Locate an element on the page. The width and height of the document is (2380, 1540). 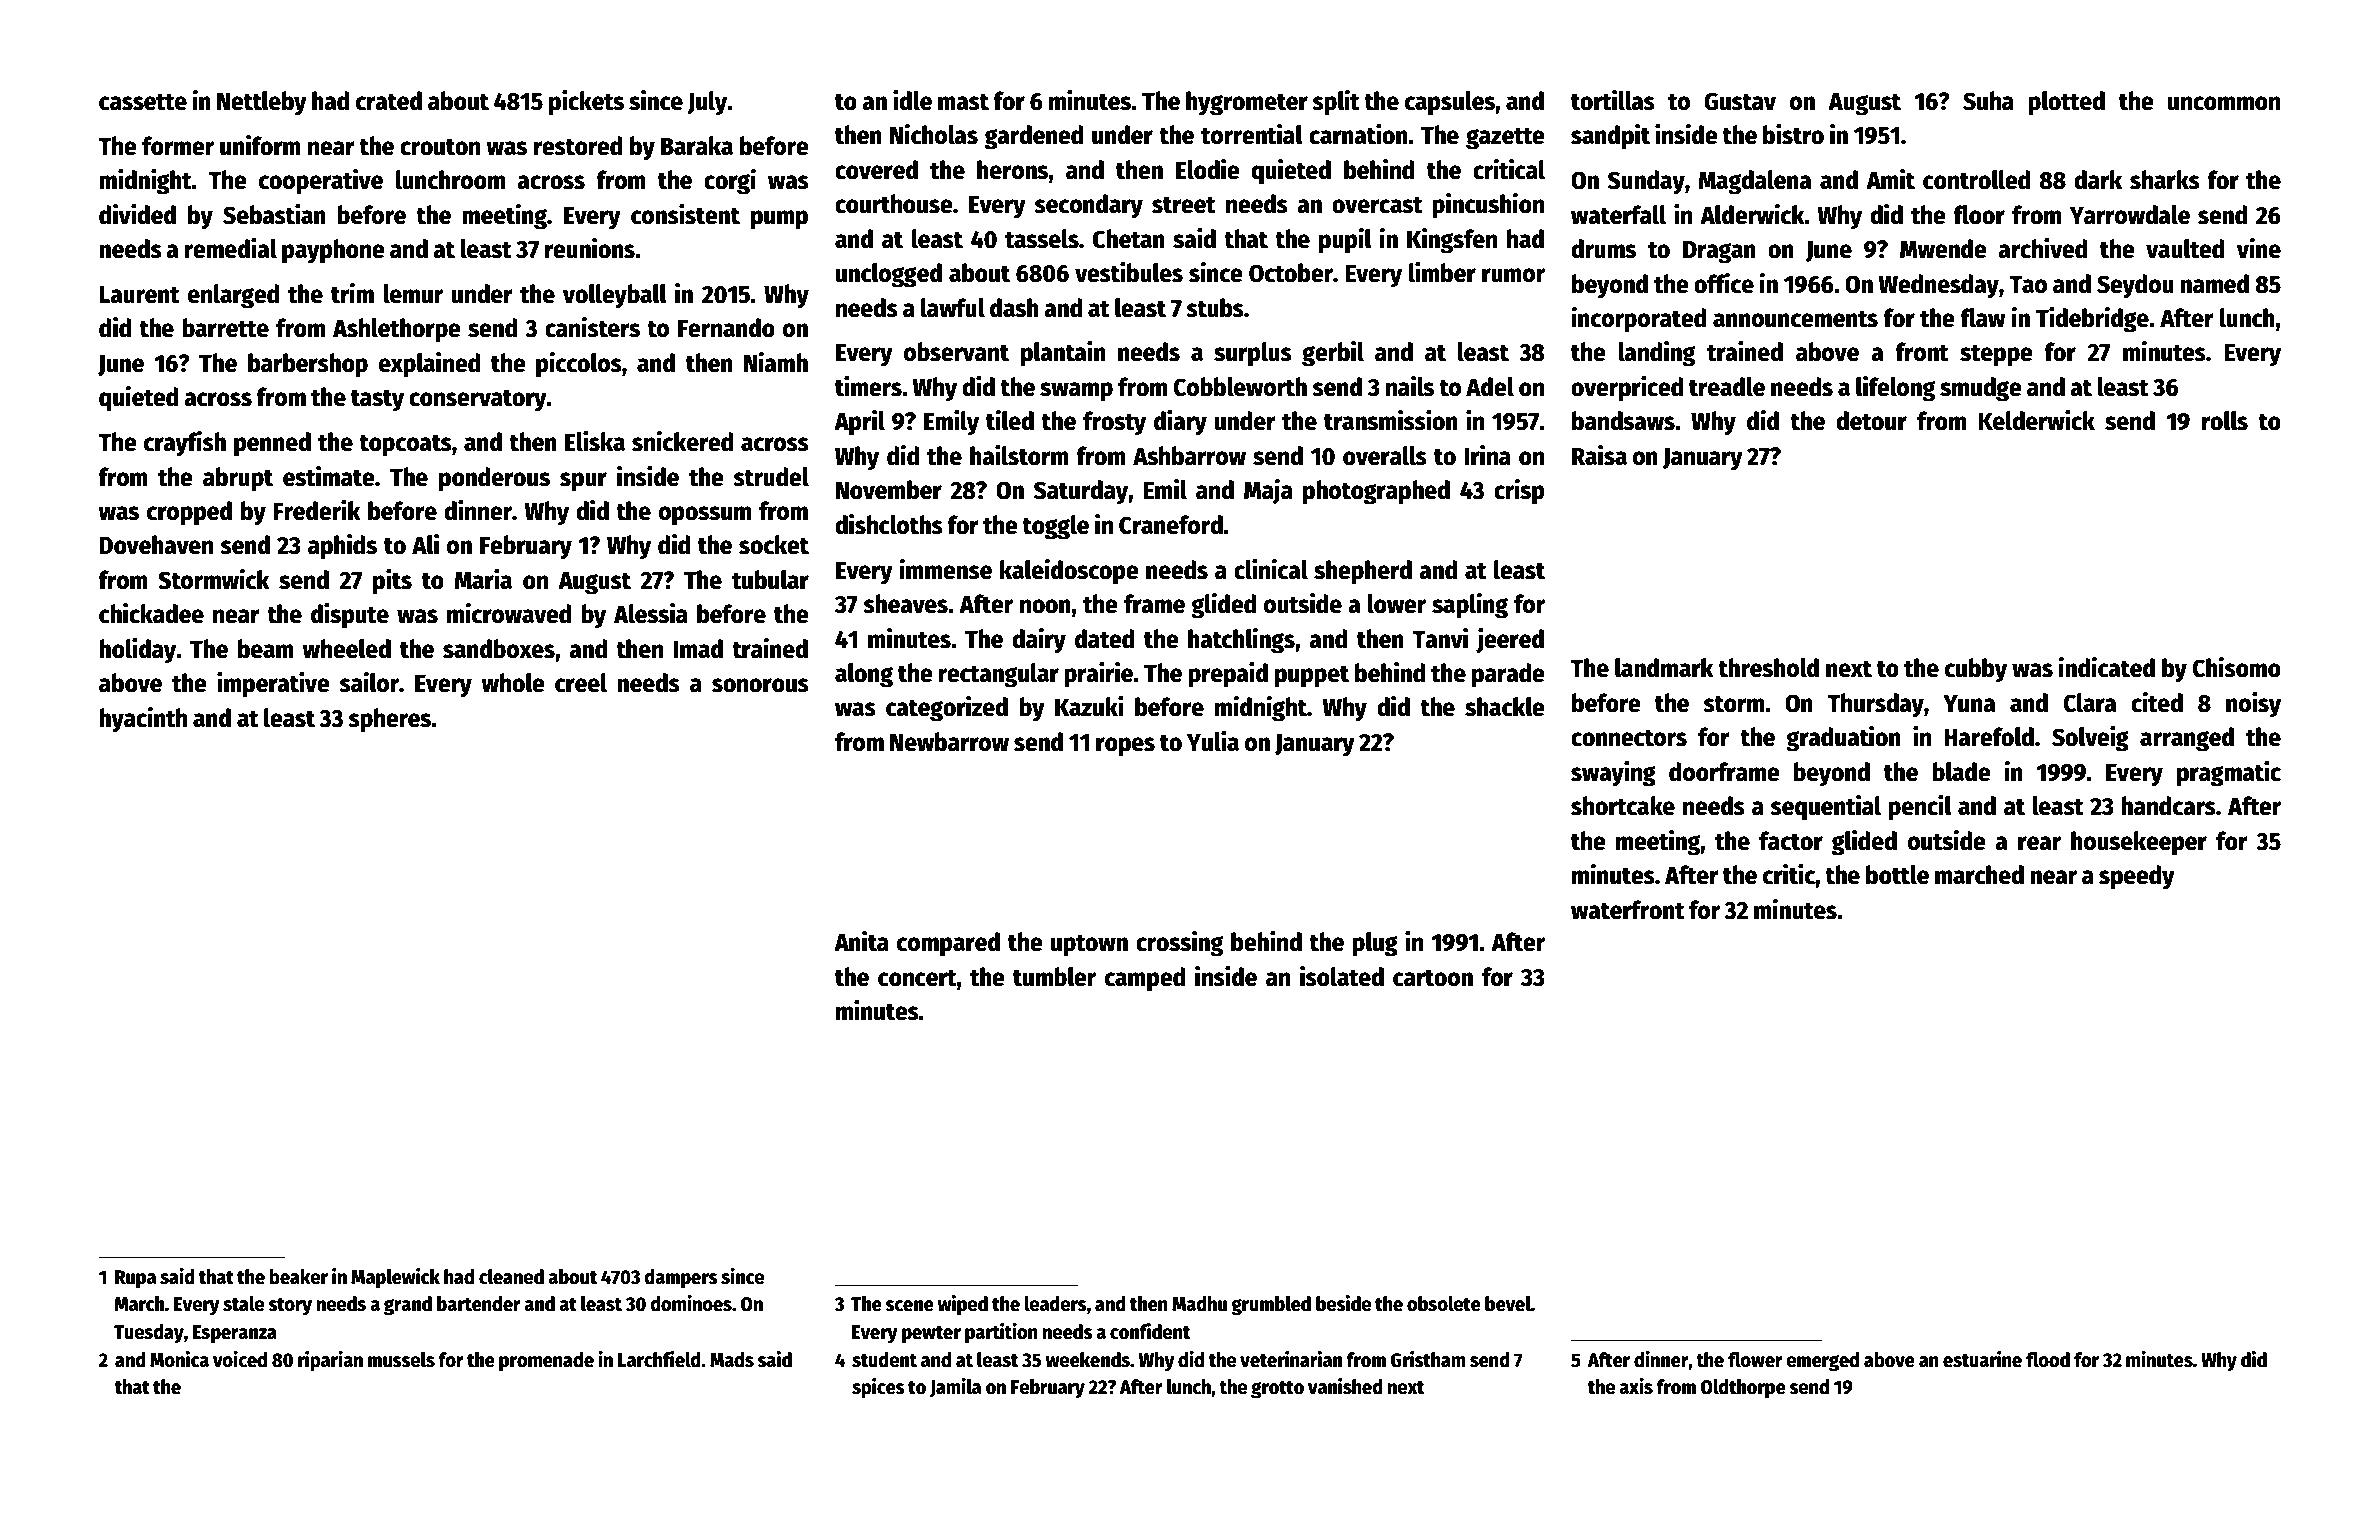
spices is located at coordinates (878, 1388).
